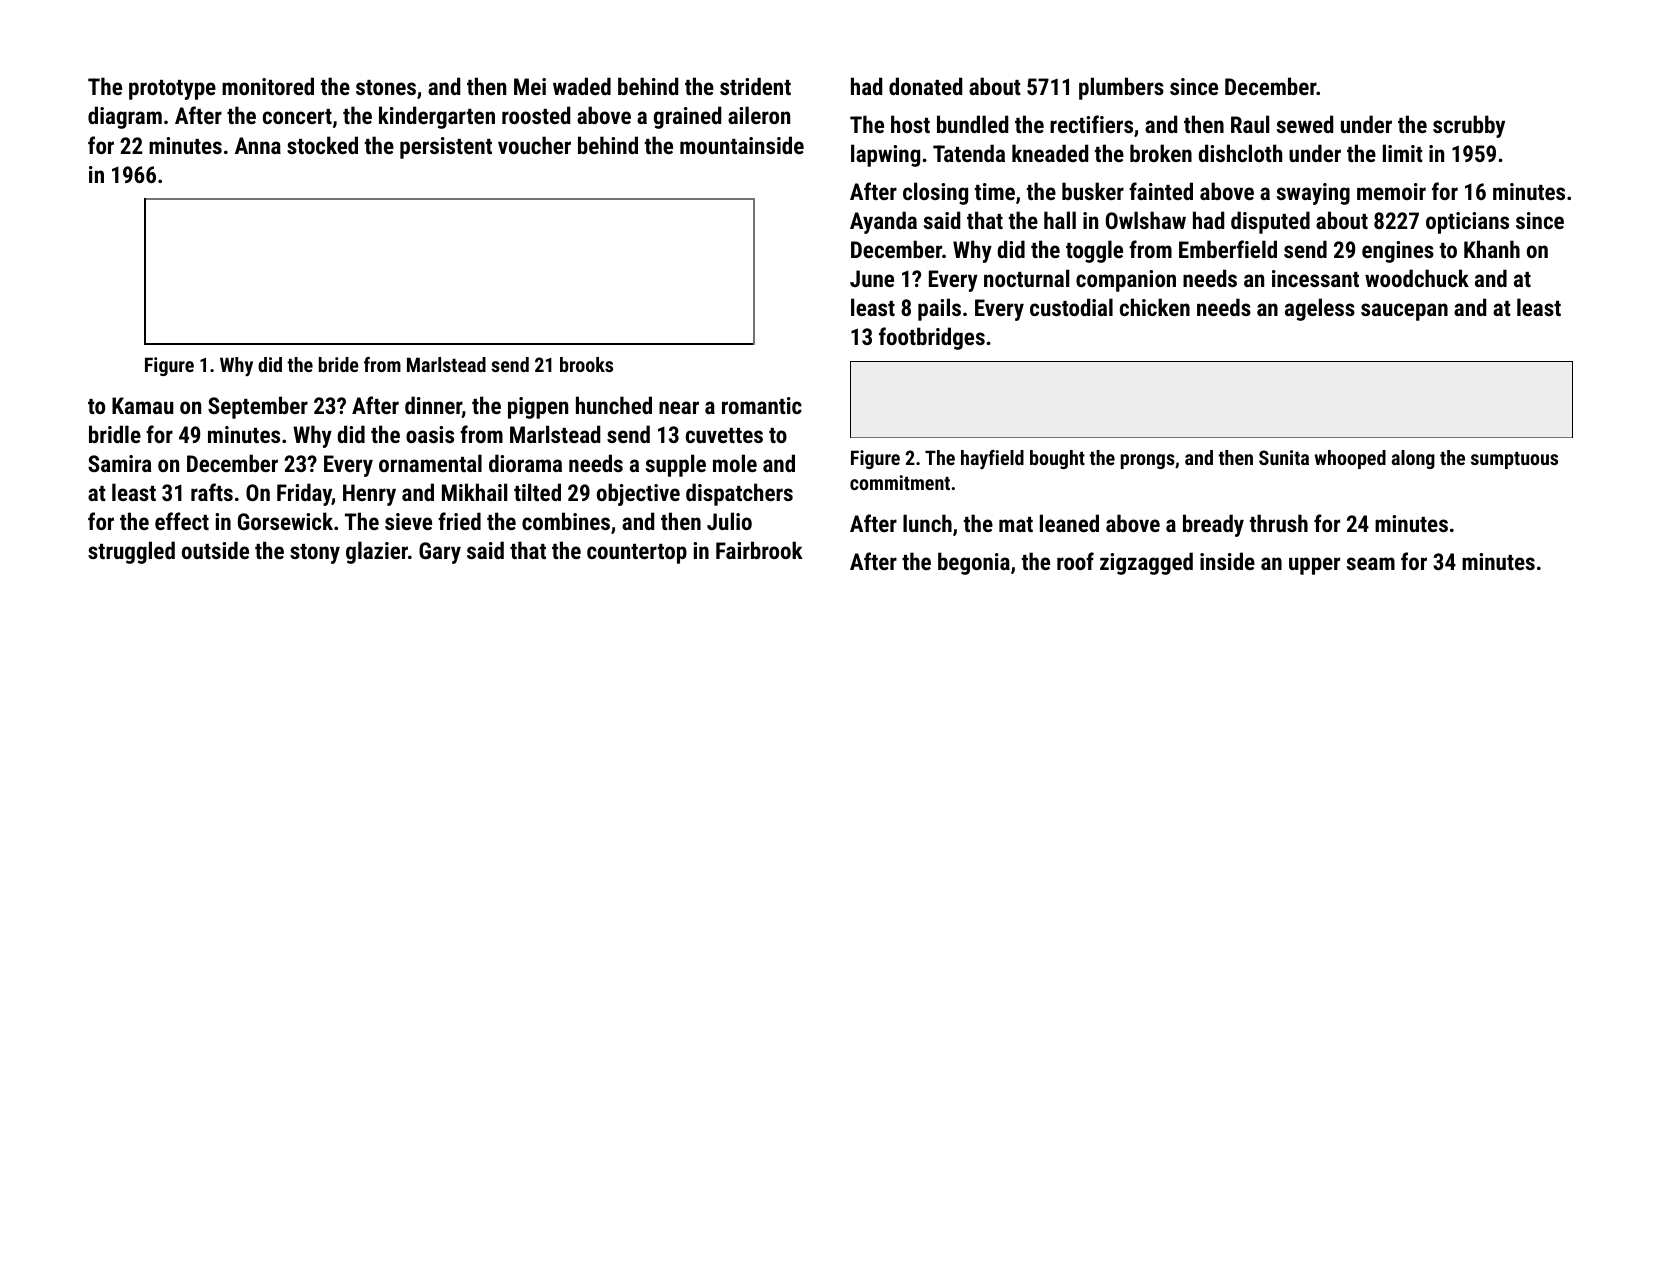 The image size is (1661, 1283). Describe the element at coordinates (1057, 459) in the page. I see `bought` at that location.
